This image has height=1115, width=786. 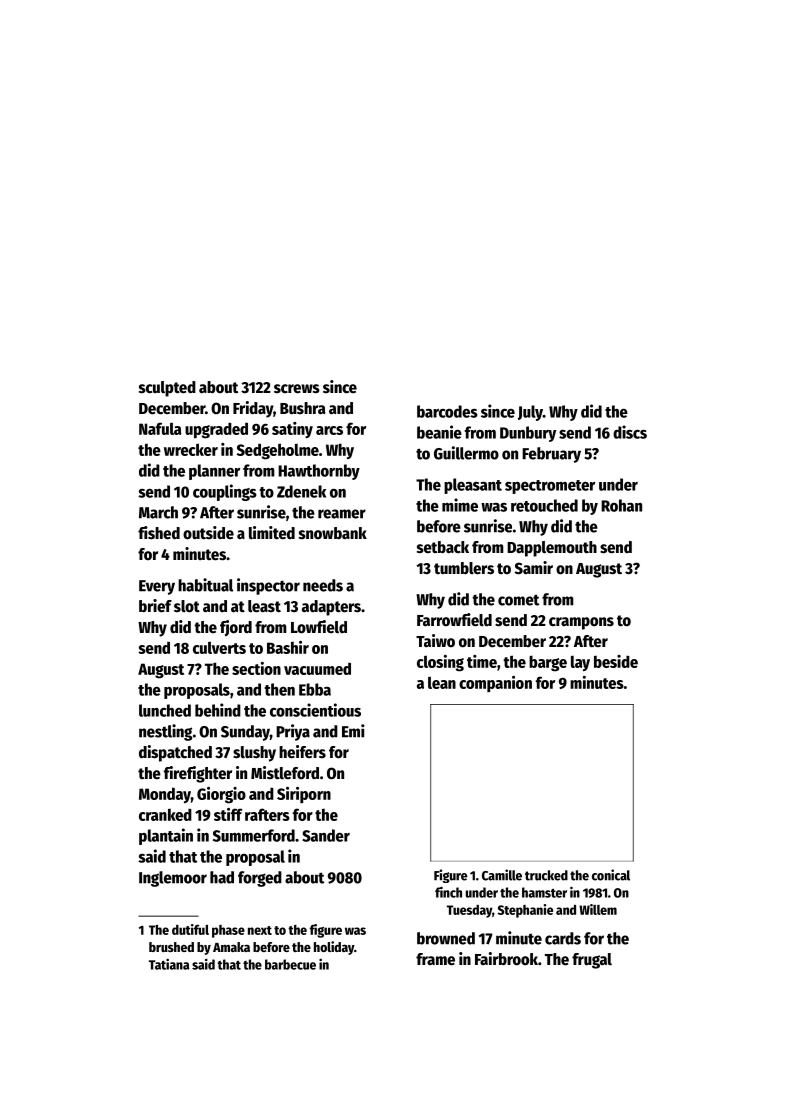 What do you see at coordinates (319, 472) in the image?
I see `Hawthornby` at bounding box center [319, 472].
